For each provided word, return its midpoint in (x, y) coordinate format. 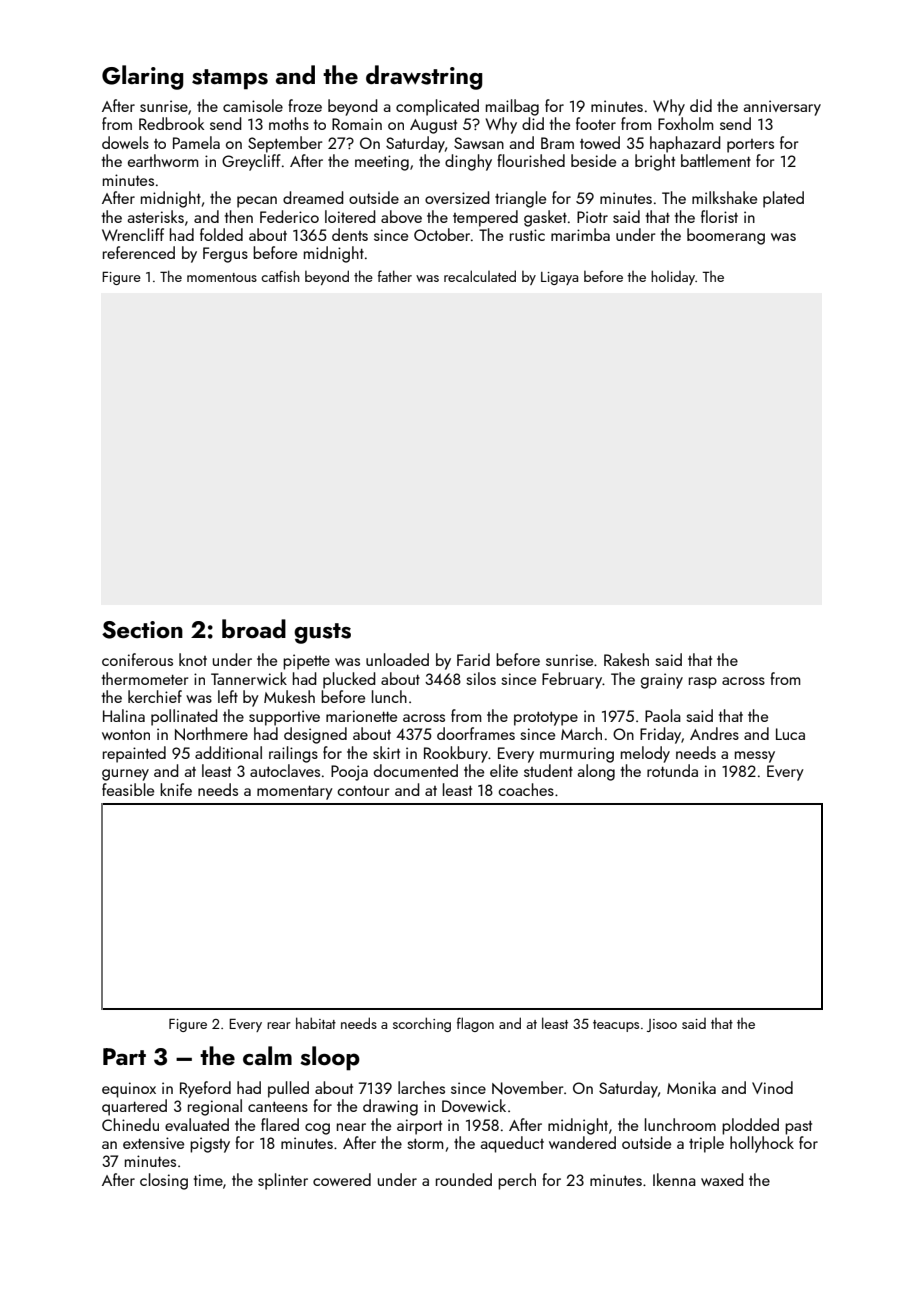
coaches (526, 789)
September (285, 144)
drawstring (424, 77)
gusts (322, 633)
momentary (295, 792)
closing (164, 1181)
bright (655, 162)
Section (142, 630)
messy (755, 757)
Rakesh (626, 659)
